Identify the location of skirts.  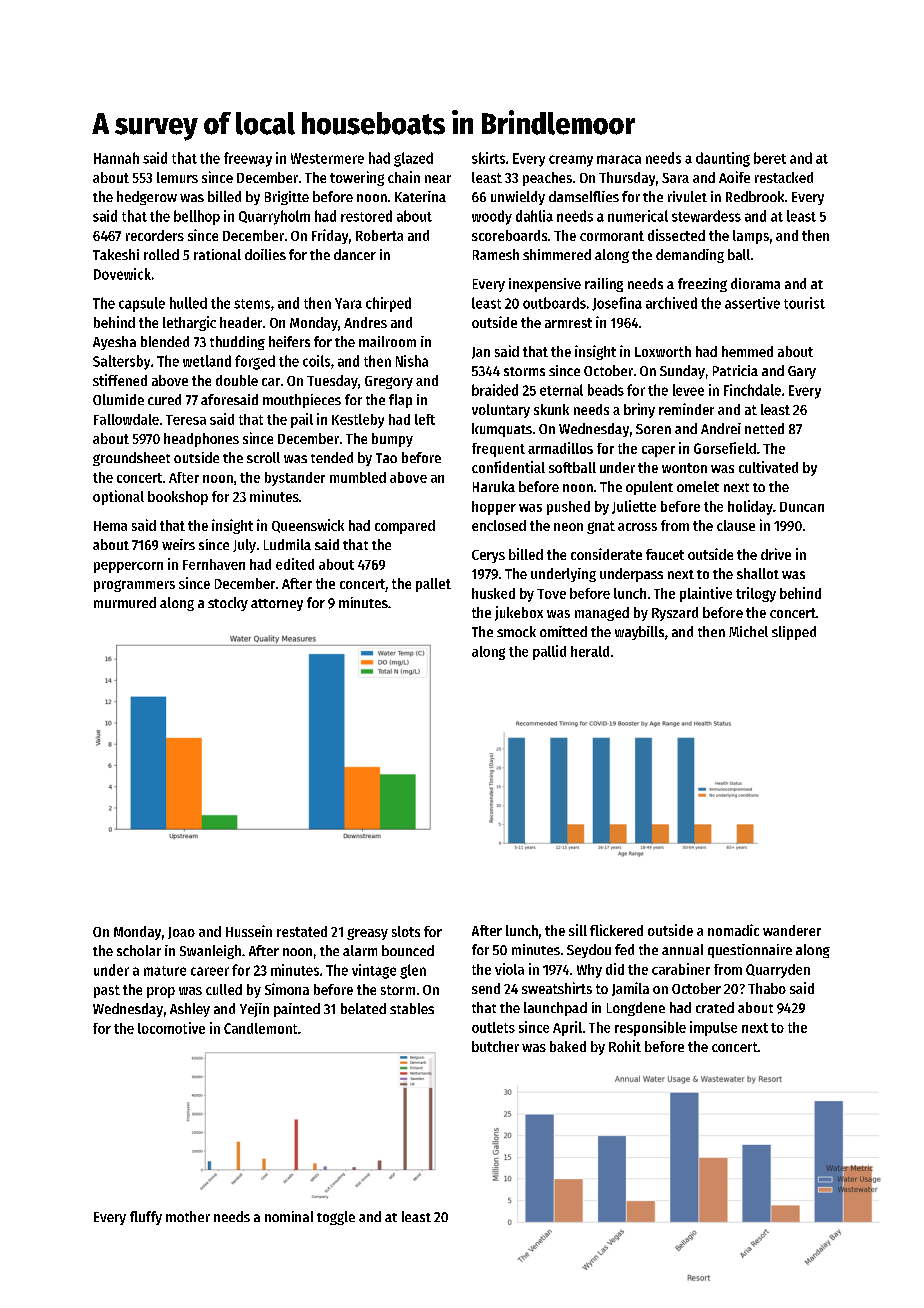
(488, 158).
